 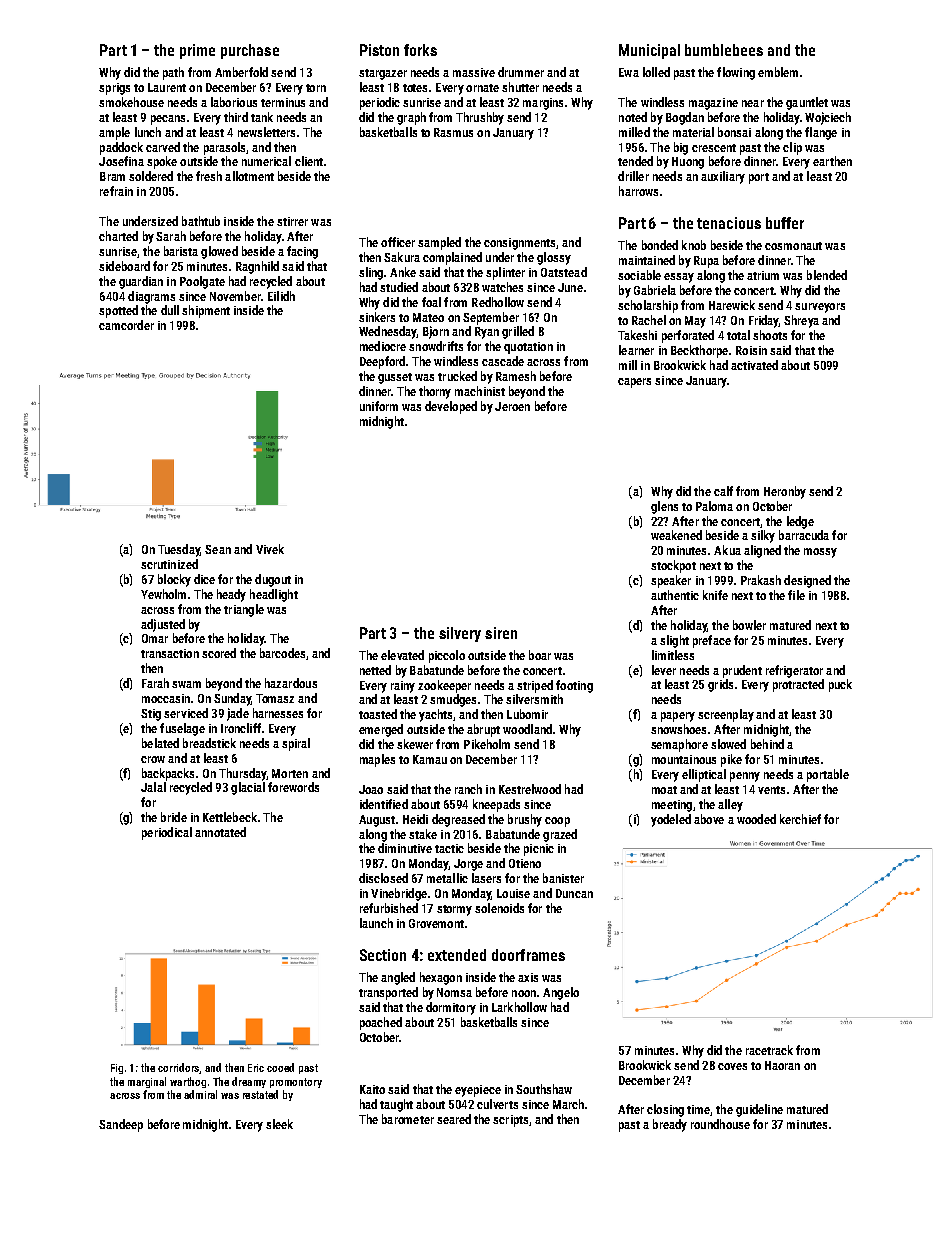 I want to click on Municipal, so click(x=649, y=51).
